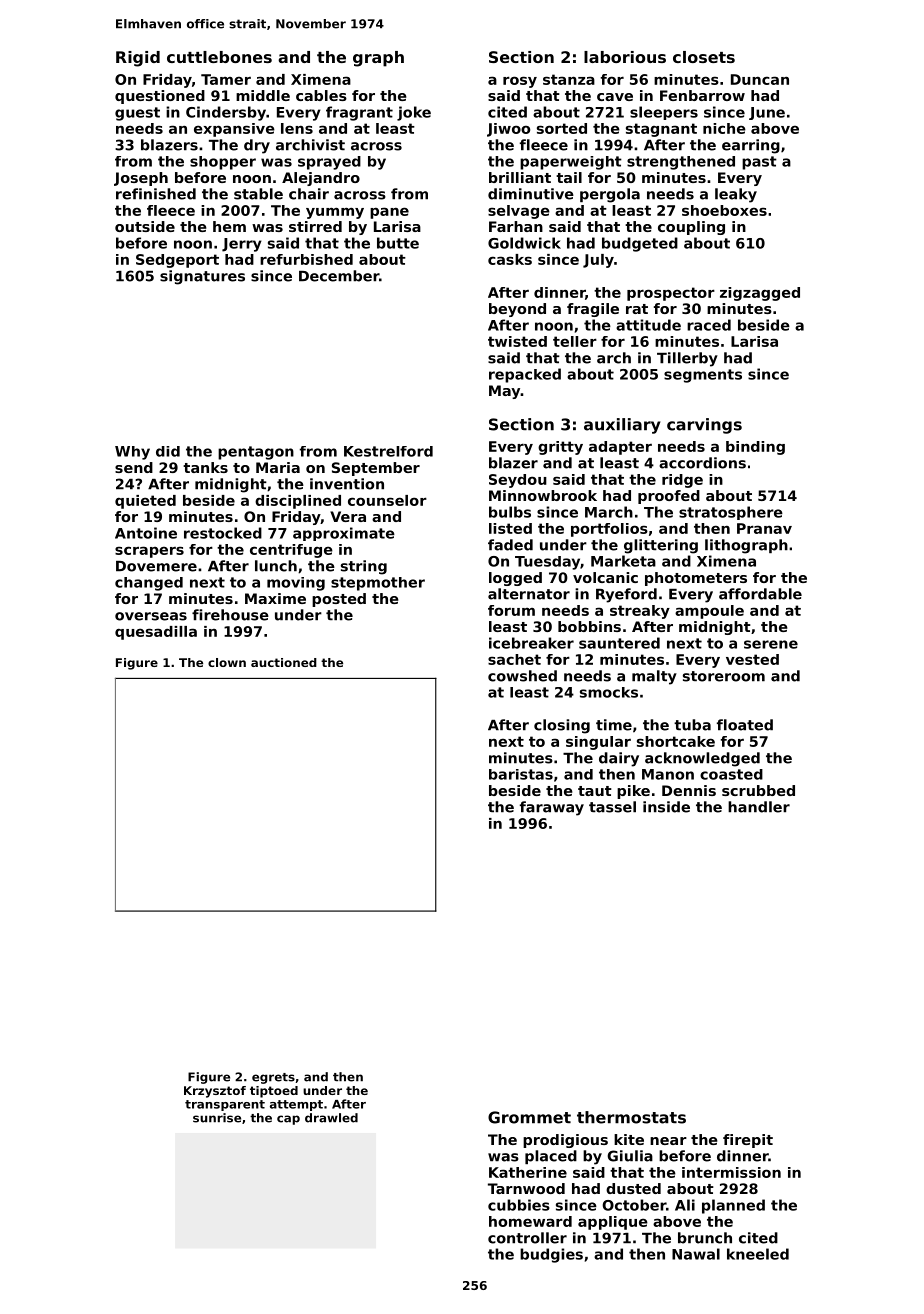  What do you see at coordinates (284, 662) in the document?
I see `auctioned` at bounding box center [284, 662].
